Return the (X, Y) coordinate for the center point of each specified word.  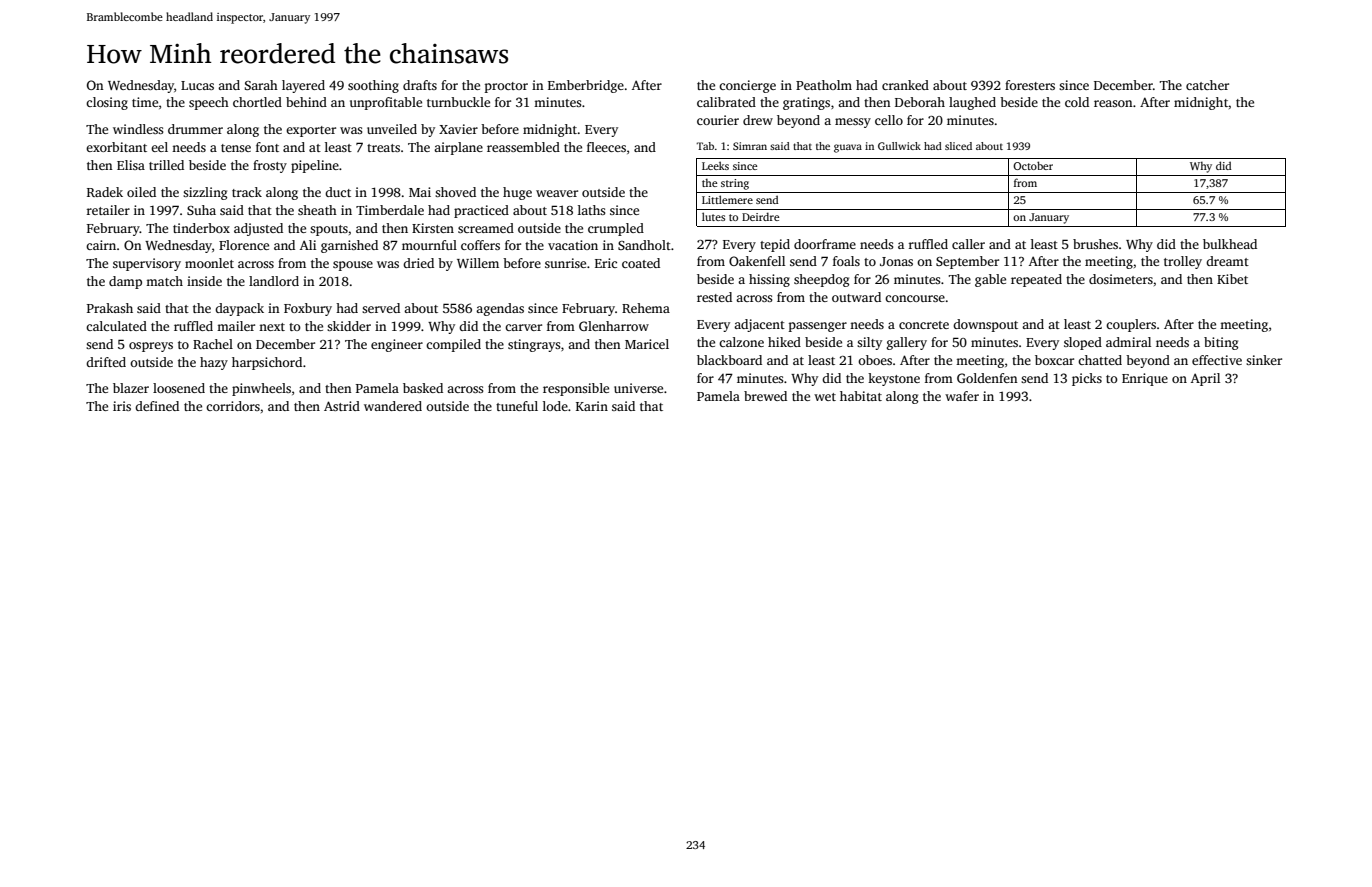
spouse (353, 266)
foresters (1030, 85)
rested (714, 297)
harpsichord (267, 363)
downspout (985, 325)
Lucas (197, 85)
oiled (141, 192)
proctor (506, 87)
